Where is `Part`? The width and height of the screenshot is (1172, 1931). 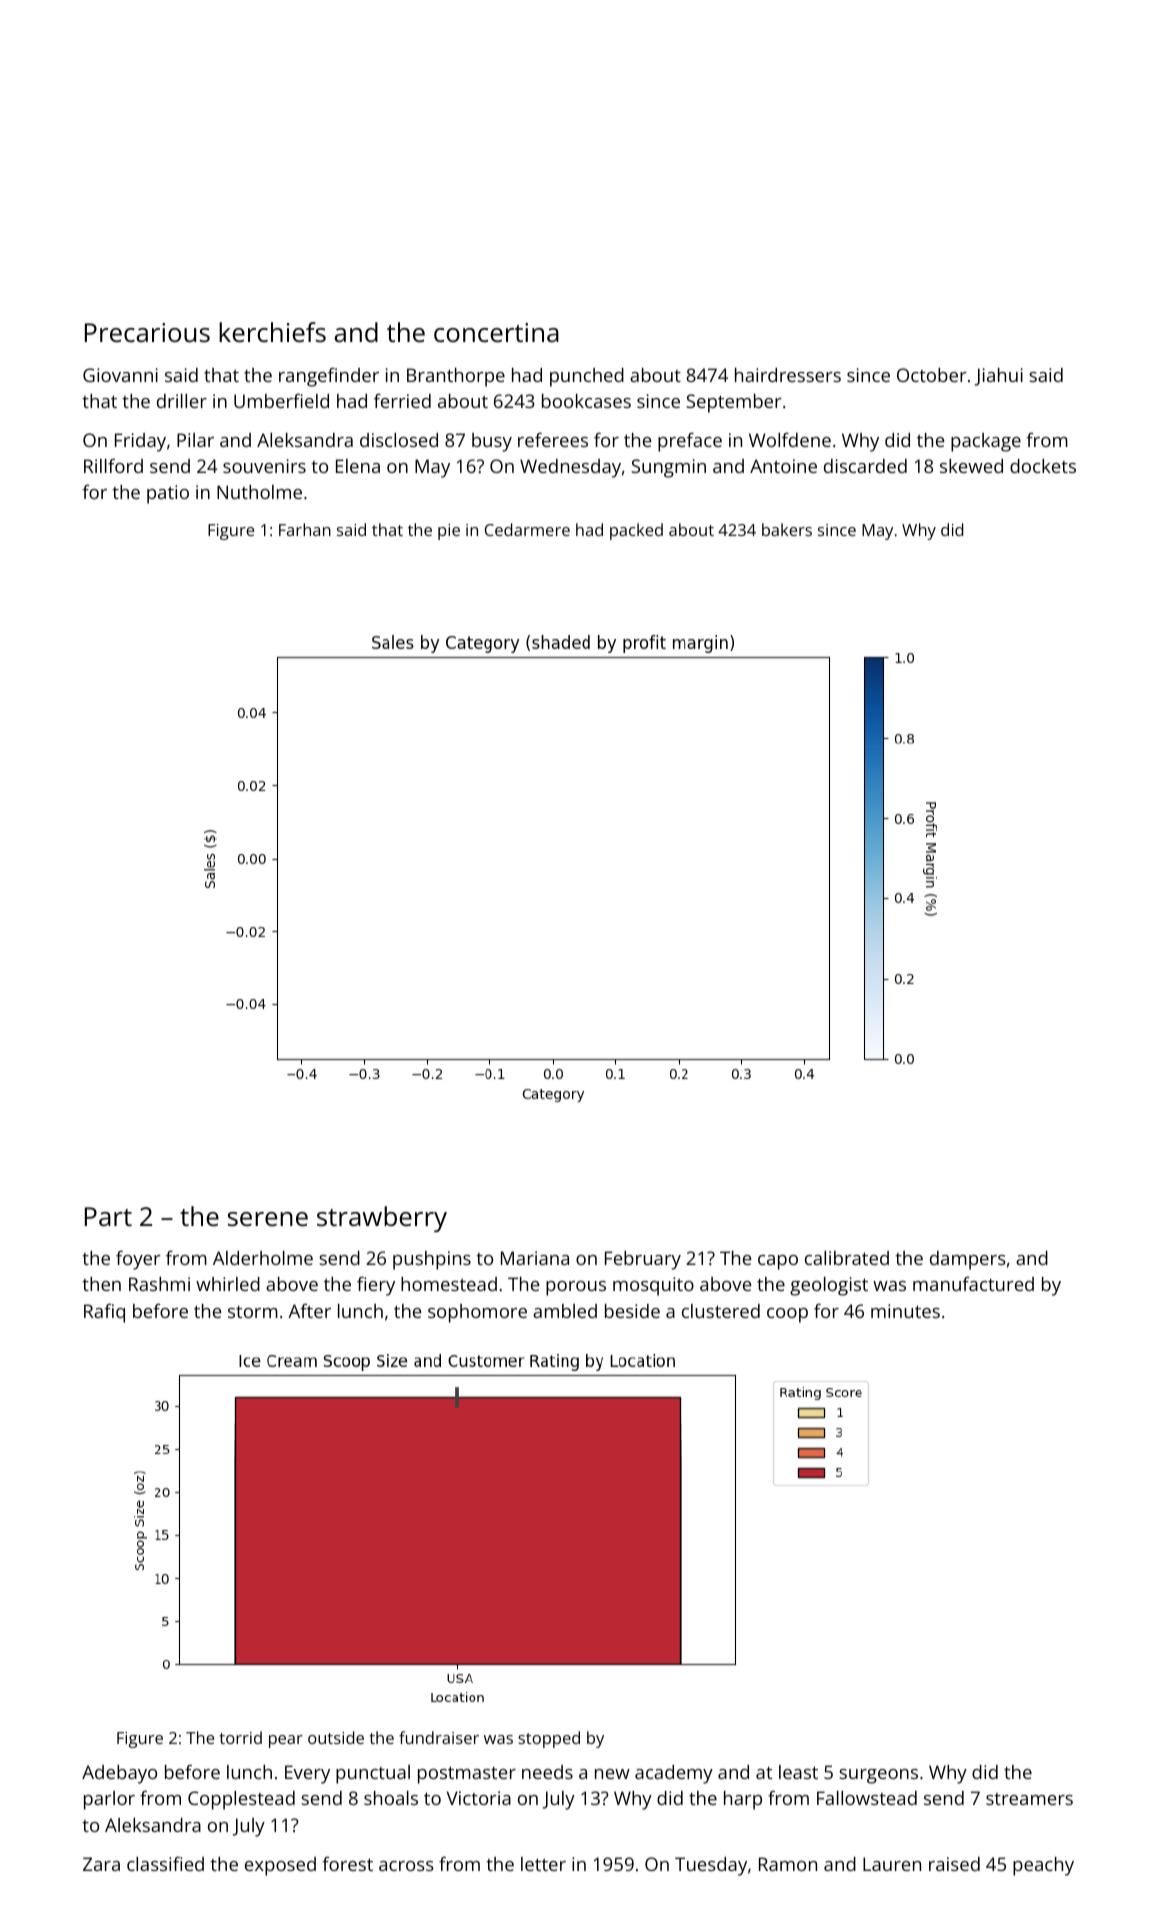 Part is located at coordinates (108, 1216).
